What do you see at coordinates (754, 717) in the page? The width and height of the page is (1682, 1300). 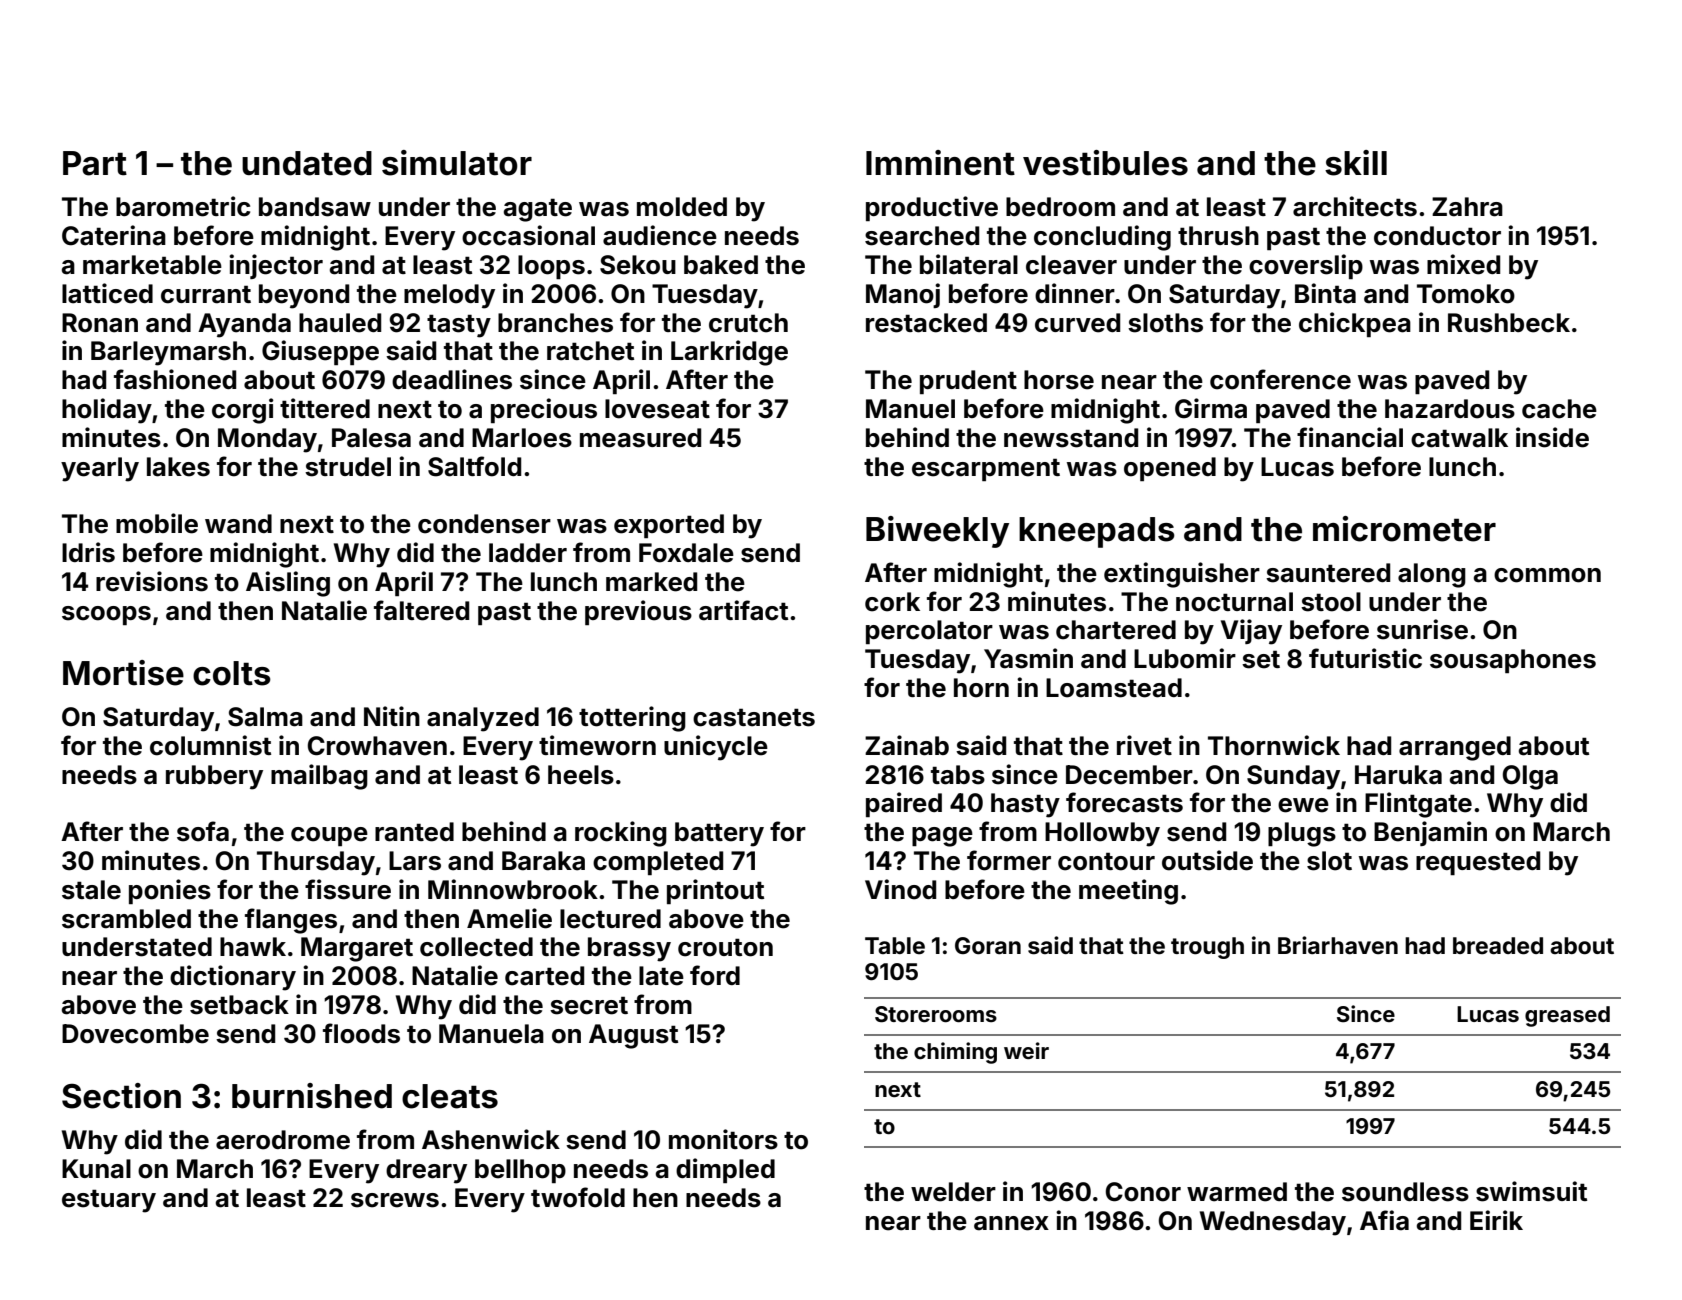 I see `castanets` at bounding box center [754, 717].
